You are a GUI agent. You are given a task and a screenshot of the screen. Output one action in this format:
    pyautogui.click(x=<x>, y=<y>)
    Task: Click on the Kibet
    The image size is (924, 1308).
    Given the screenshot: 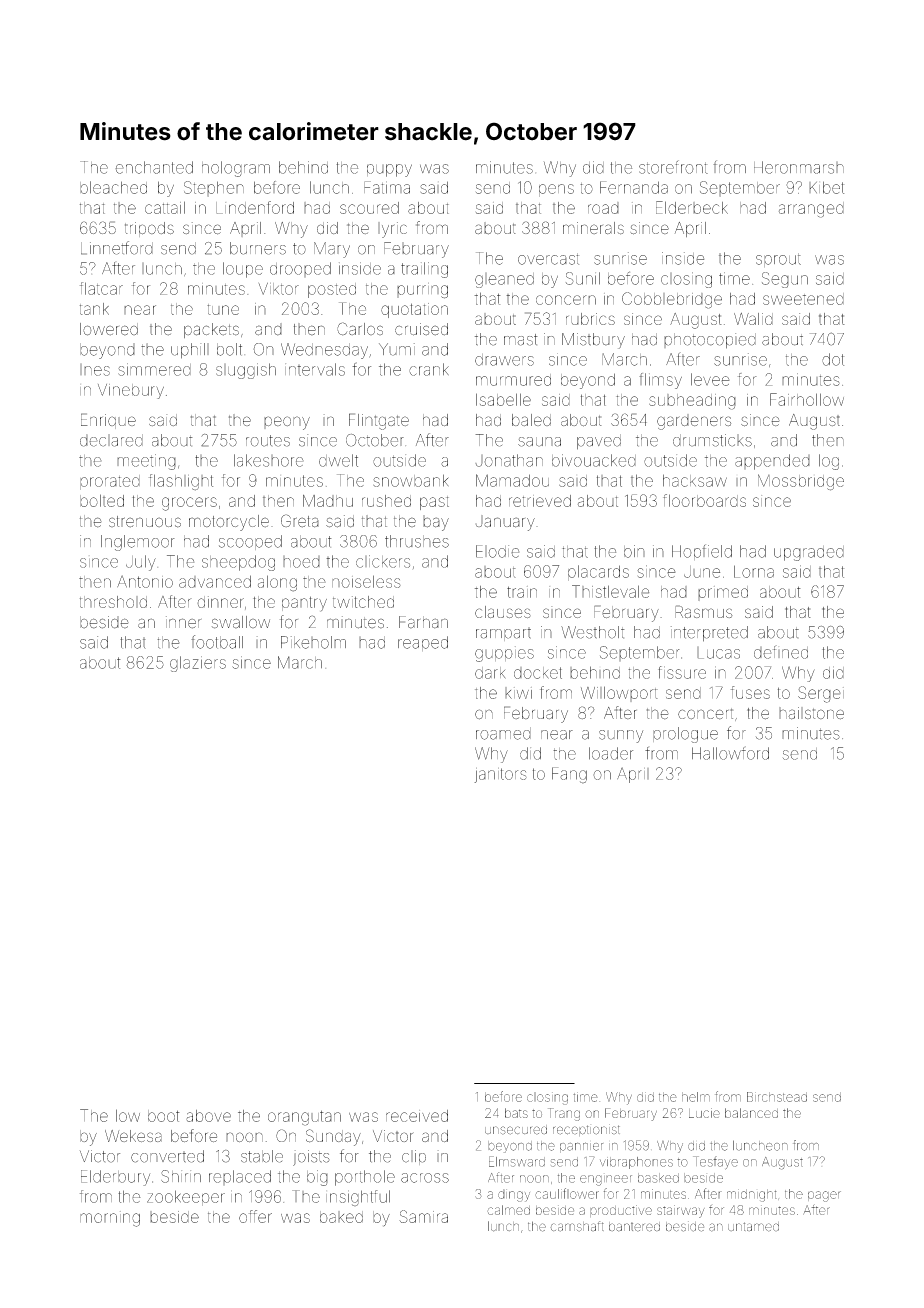 What is the action you would take?
    pyautogui.click(x=826, y=187)
